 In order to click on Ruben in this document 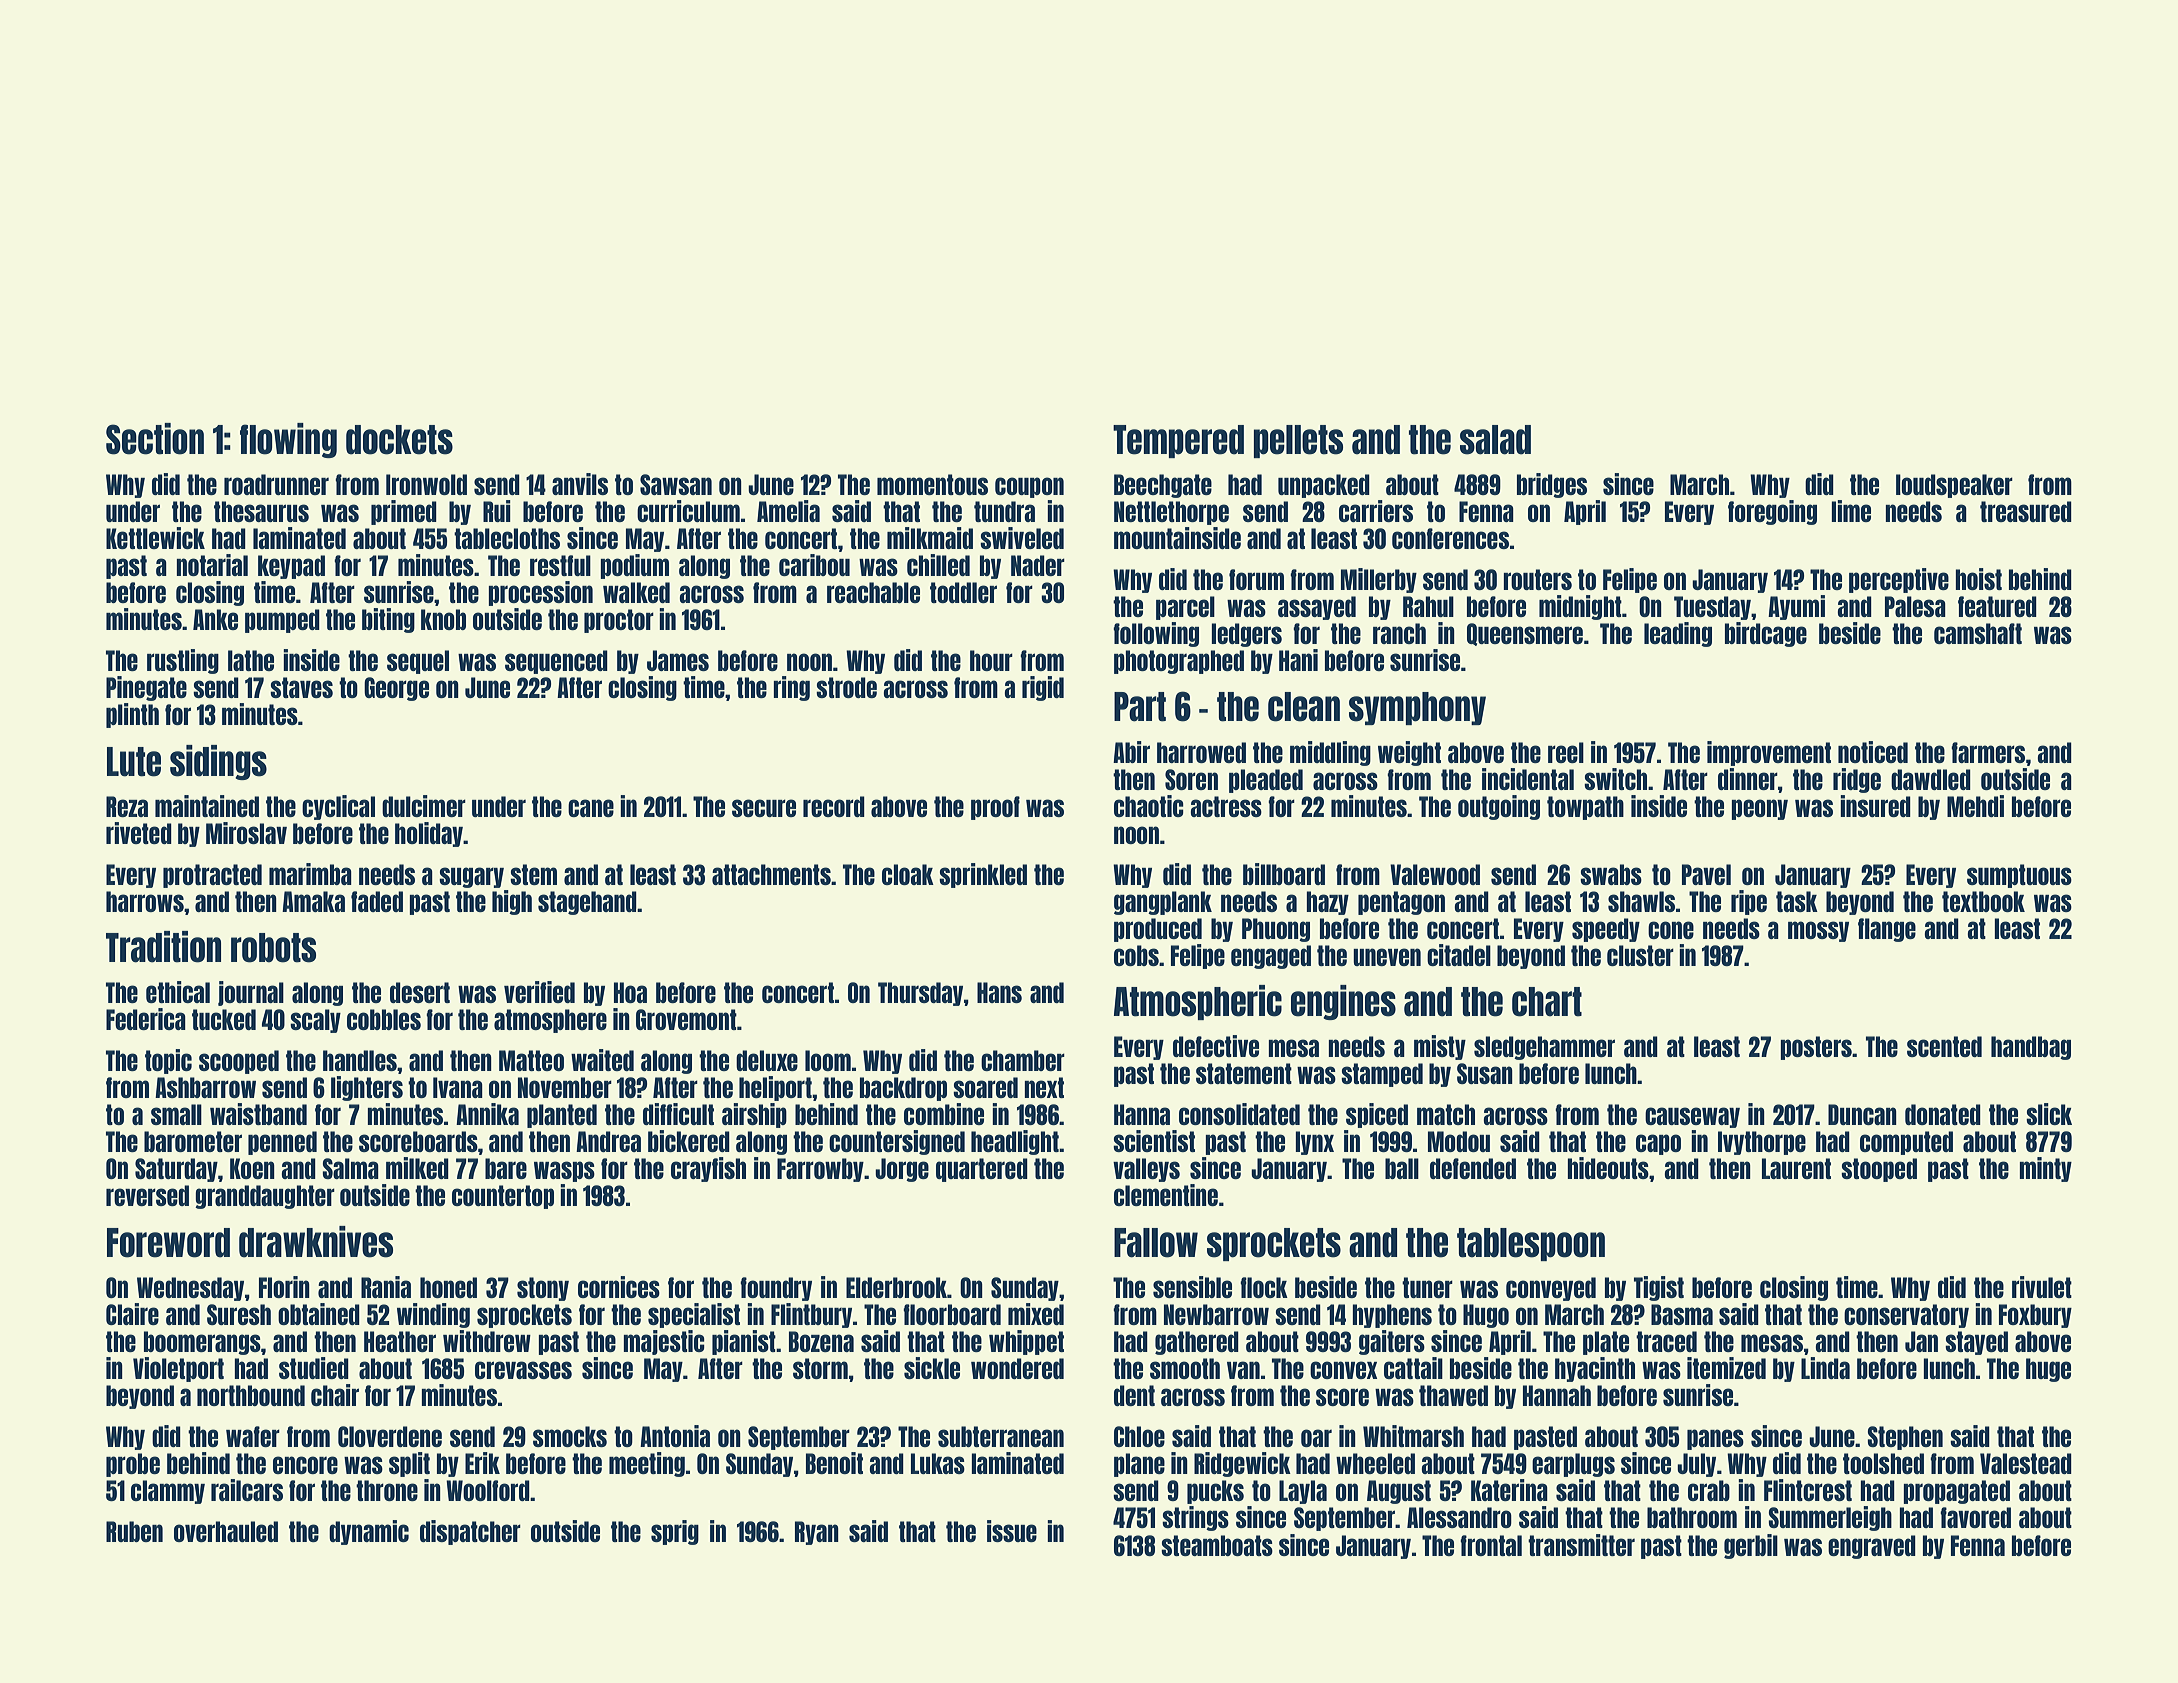, I will do `click(134, 1531)`.
